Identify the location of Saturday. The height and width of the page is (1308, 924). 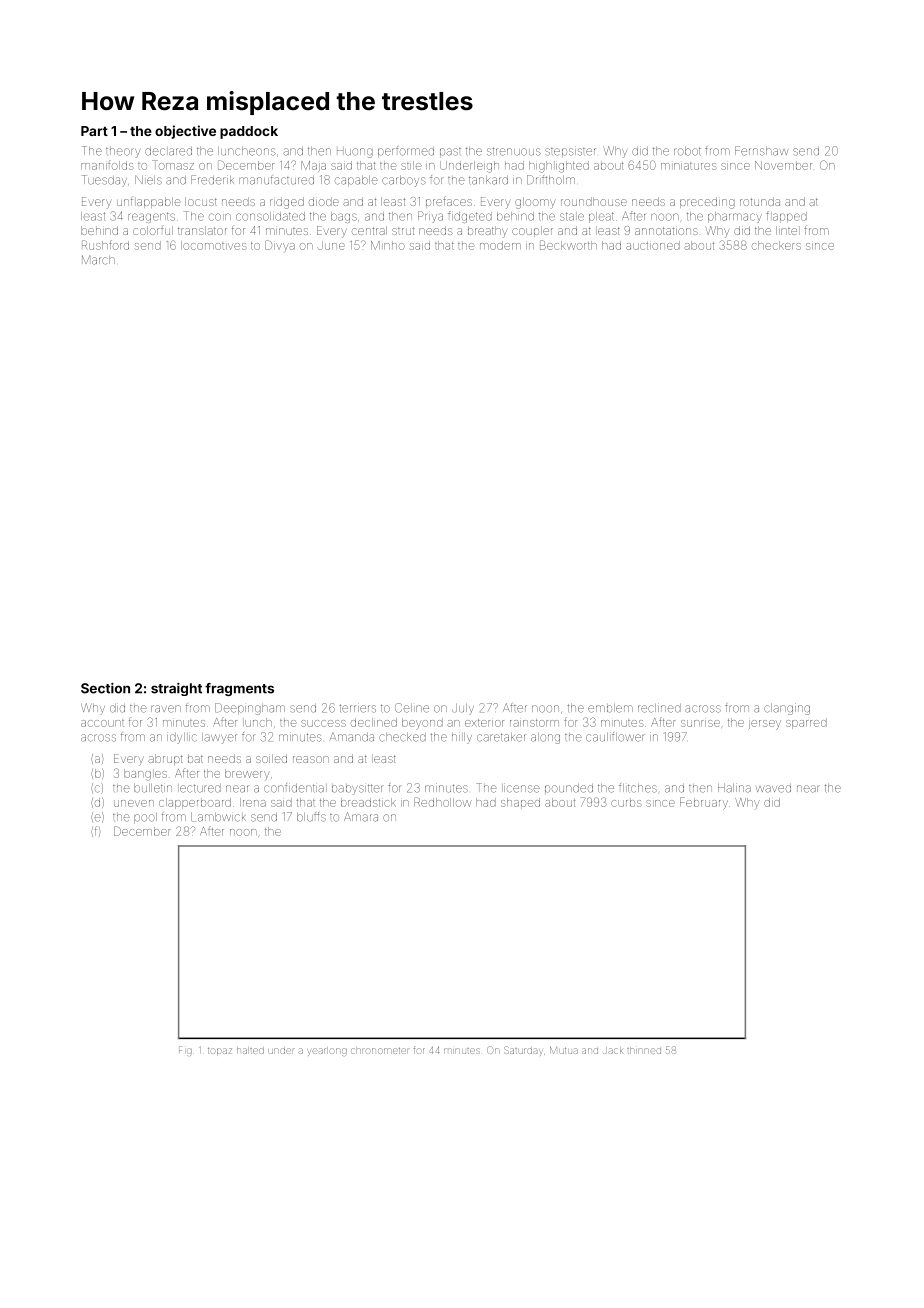
(523, 1051).
